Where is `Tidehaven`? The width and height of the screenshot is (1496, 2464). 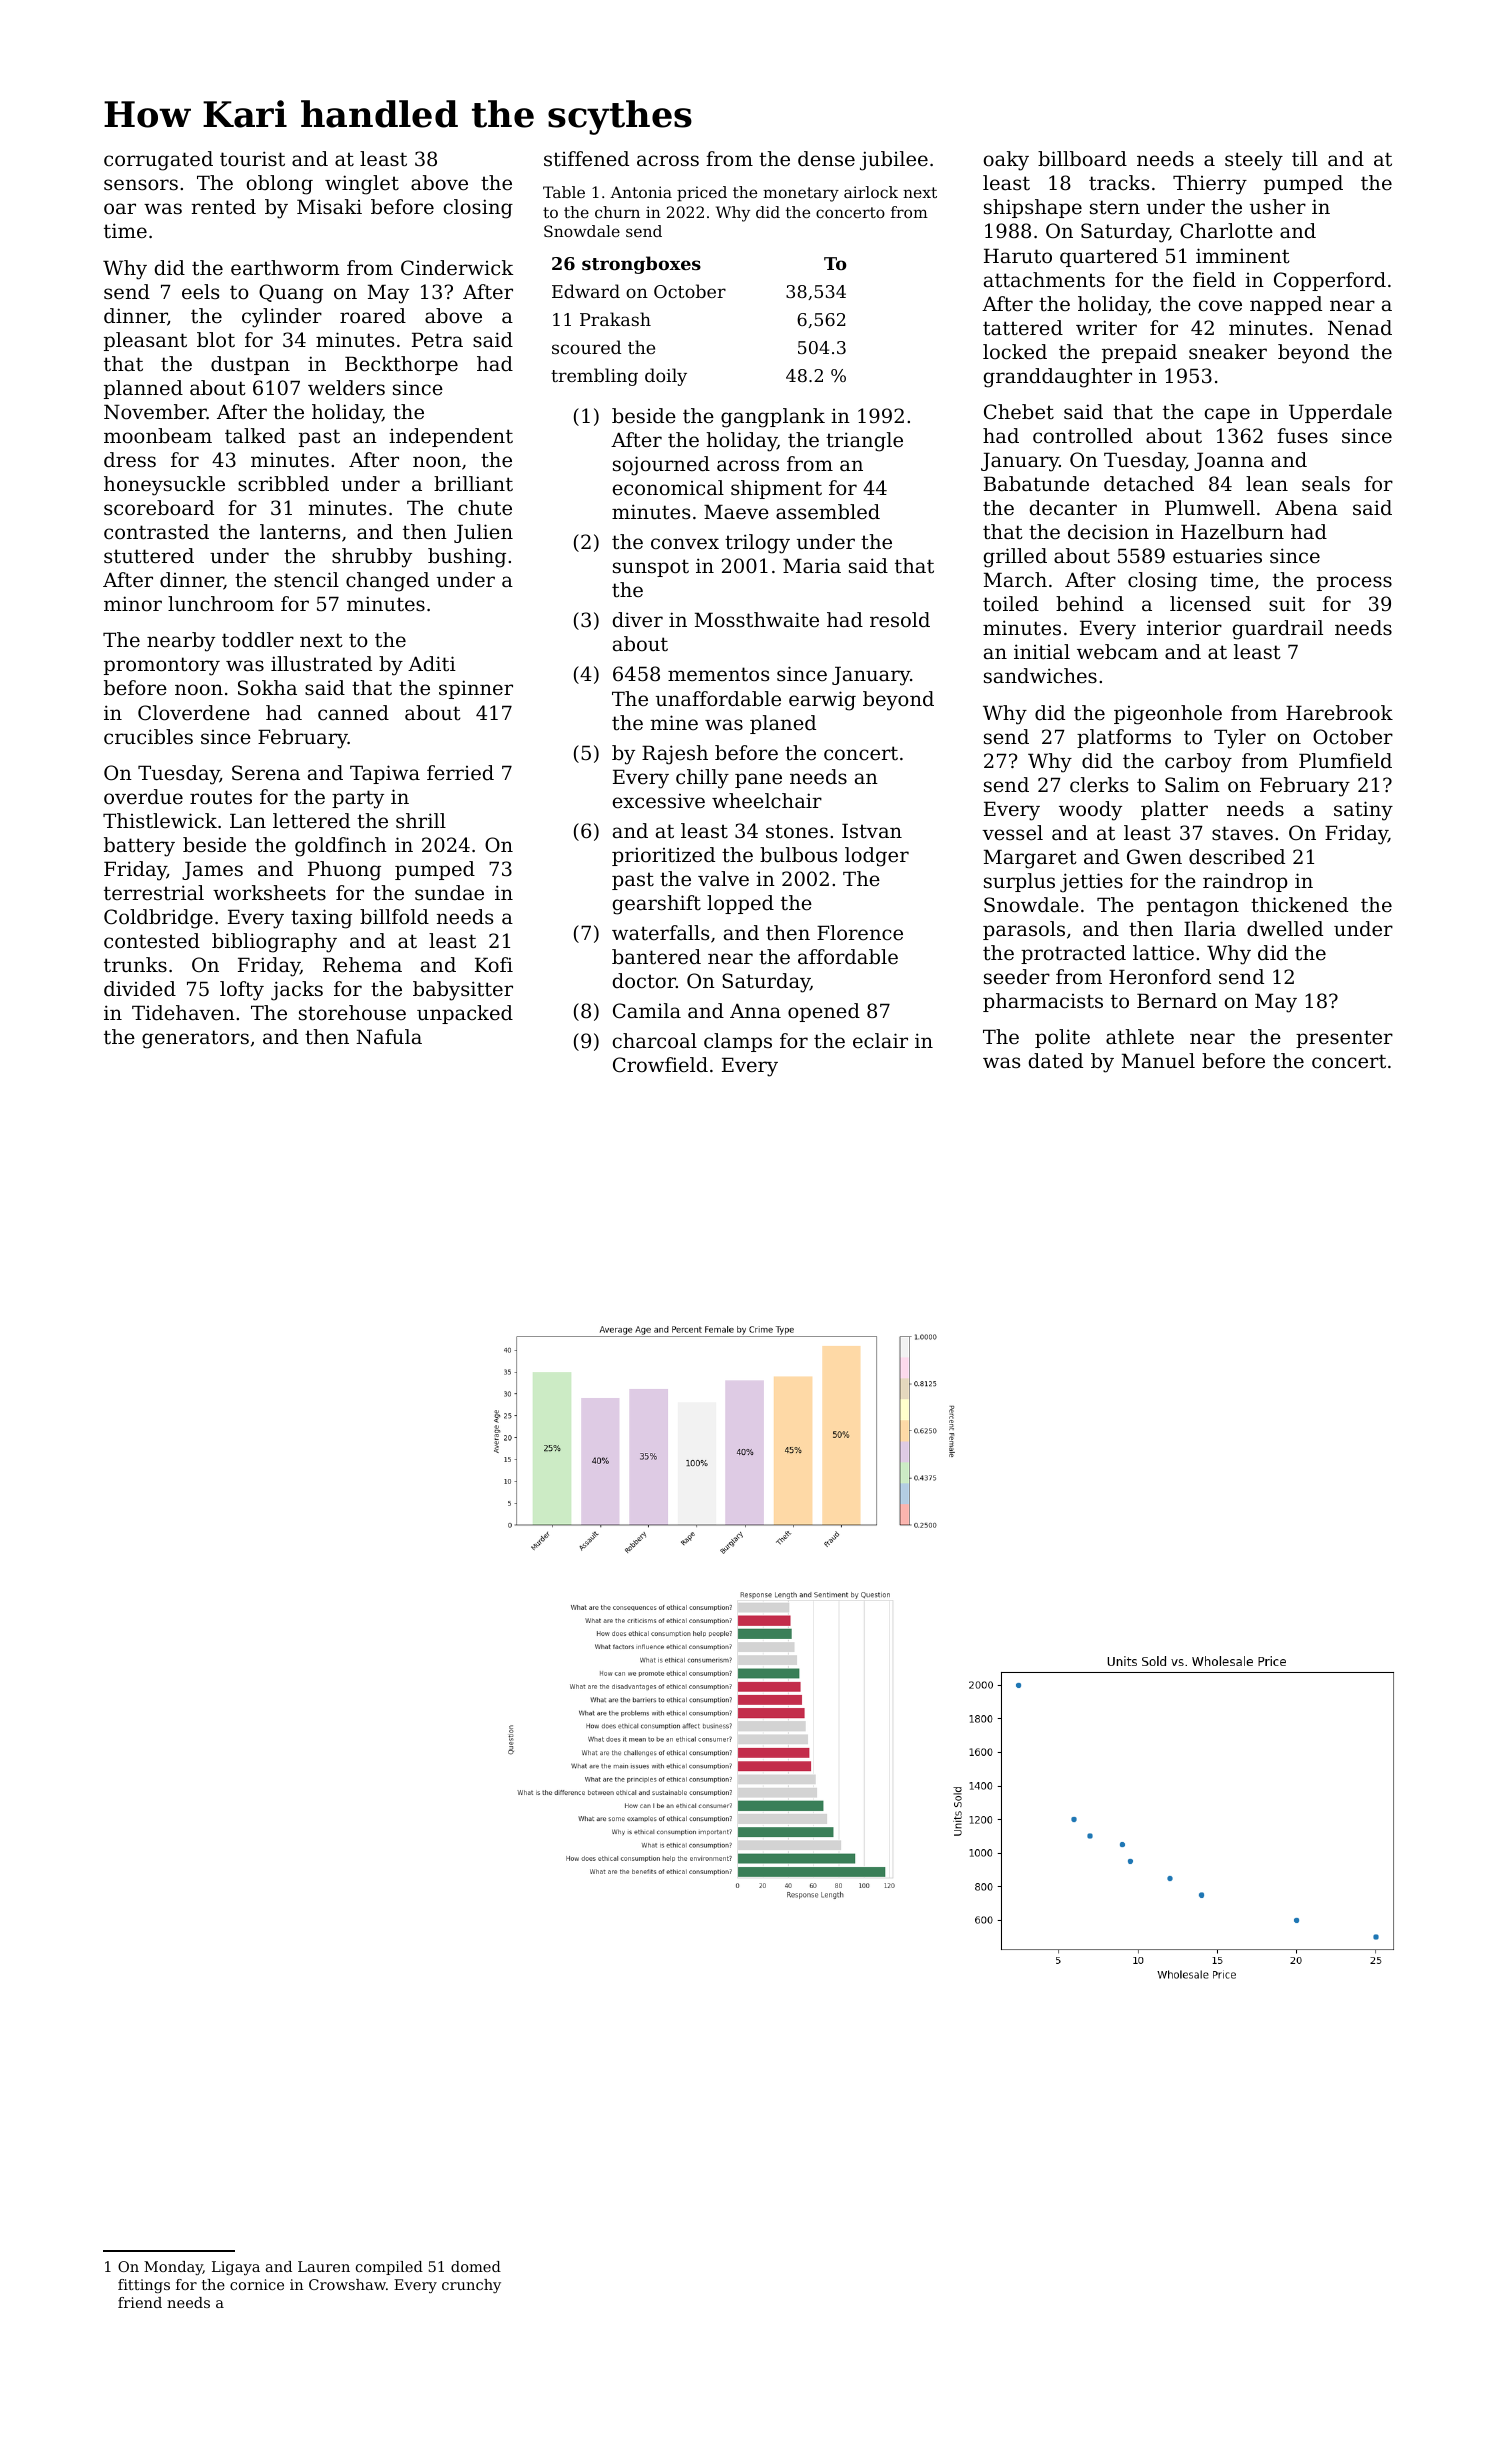
Tidehaven is located at coordinates (183, 1013).
